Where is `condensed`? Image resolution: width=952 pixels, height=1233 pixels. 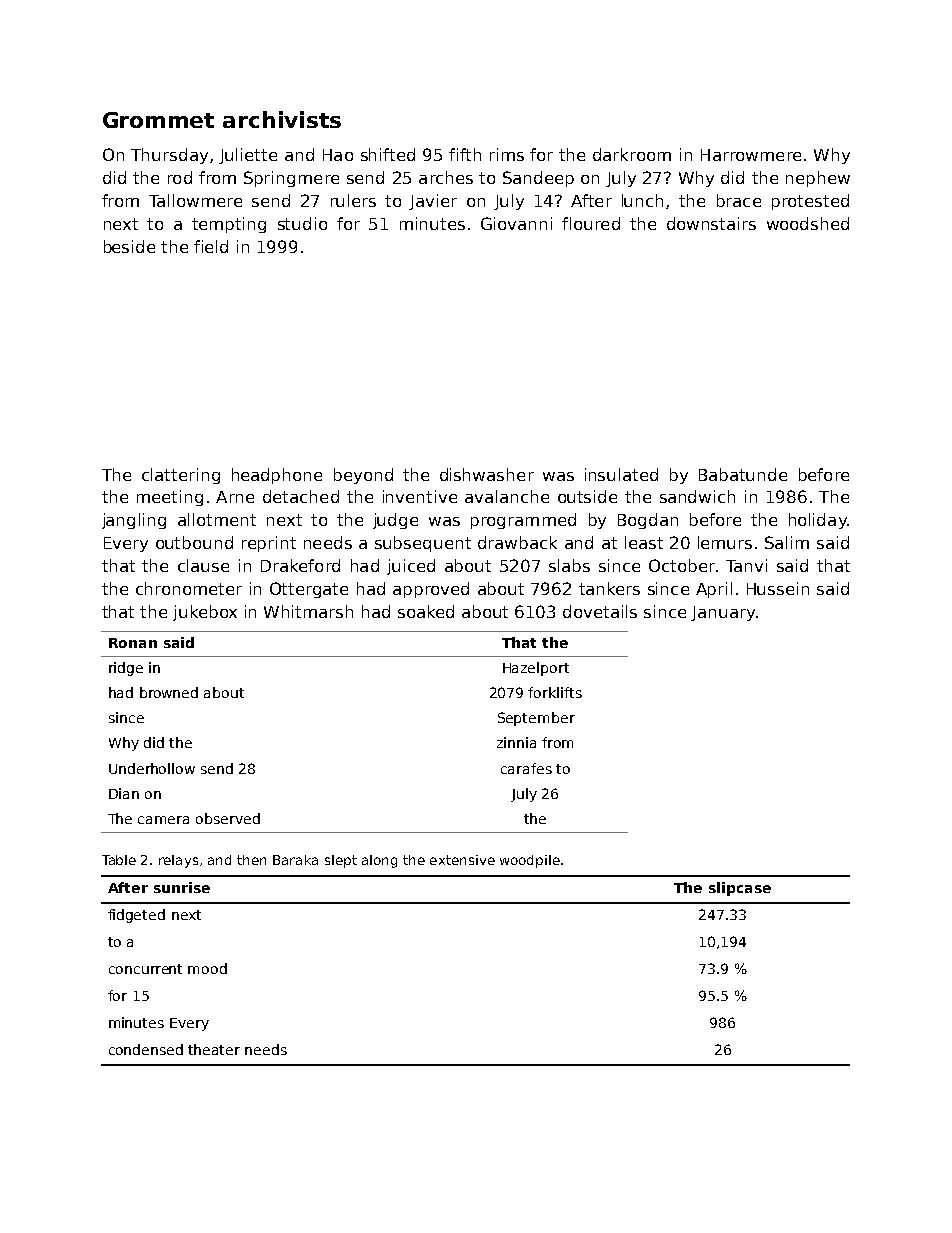 condensed is located at coordinates (146, 1049).
